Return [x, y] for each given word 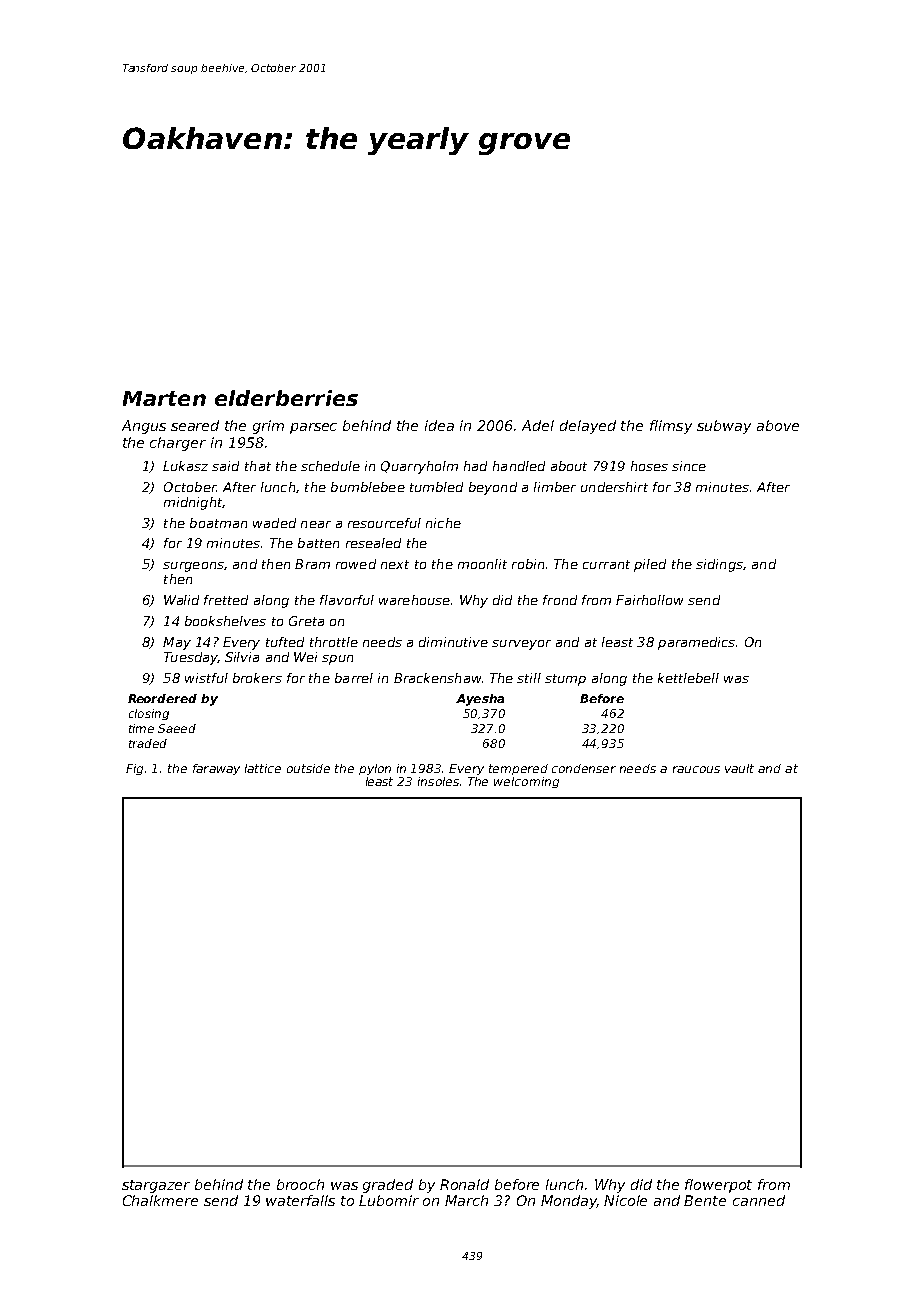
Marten [164, 398]
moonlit [482, 564]
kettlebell [688, 678]
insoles [438, 781]
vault [739, 768]
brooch [300, 1184]
